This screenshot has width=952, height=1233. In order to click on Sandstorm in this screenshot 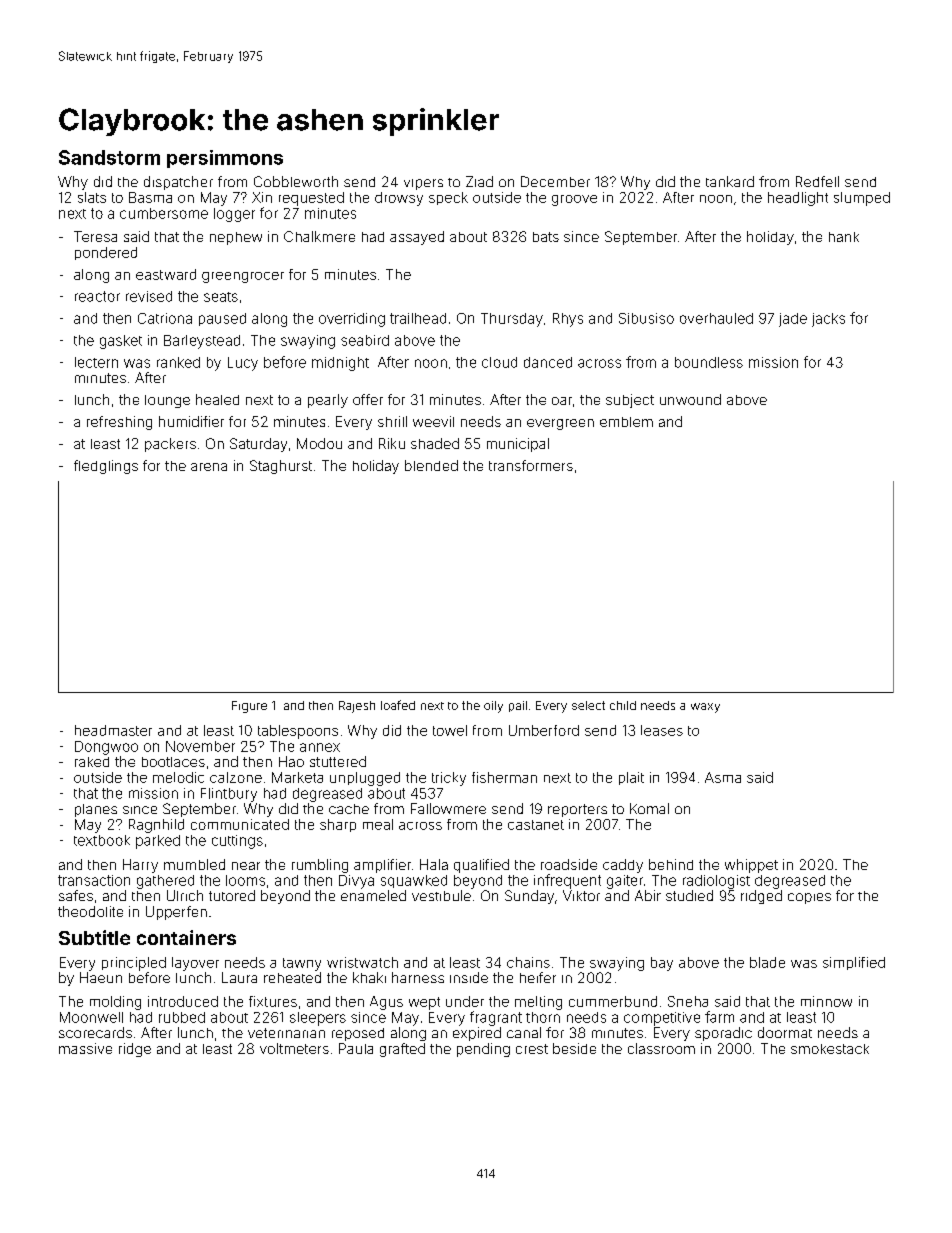, I will do `click(109, 157)`.
